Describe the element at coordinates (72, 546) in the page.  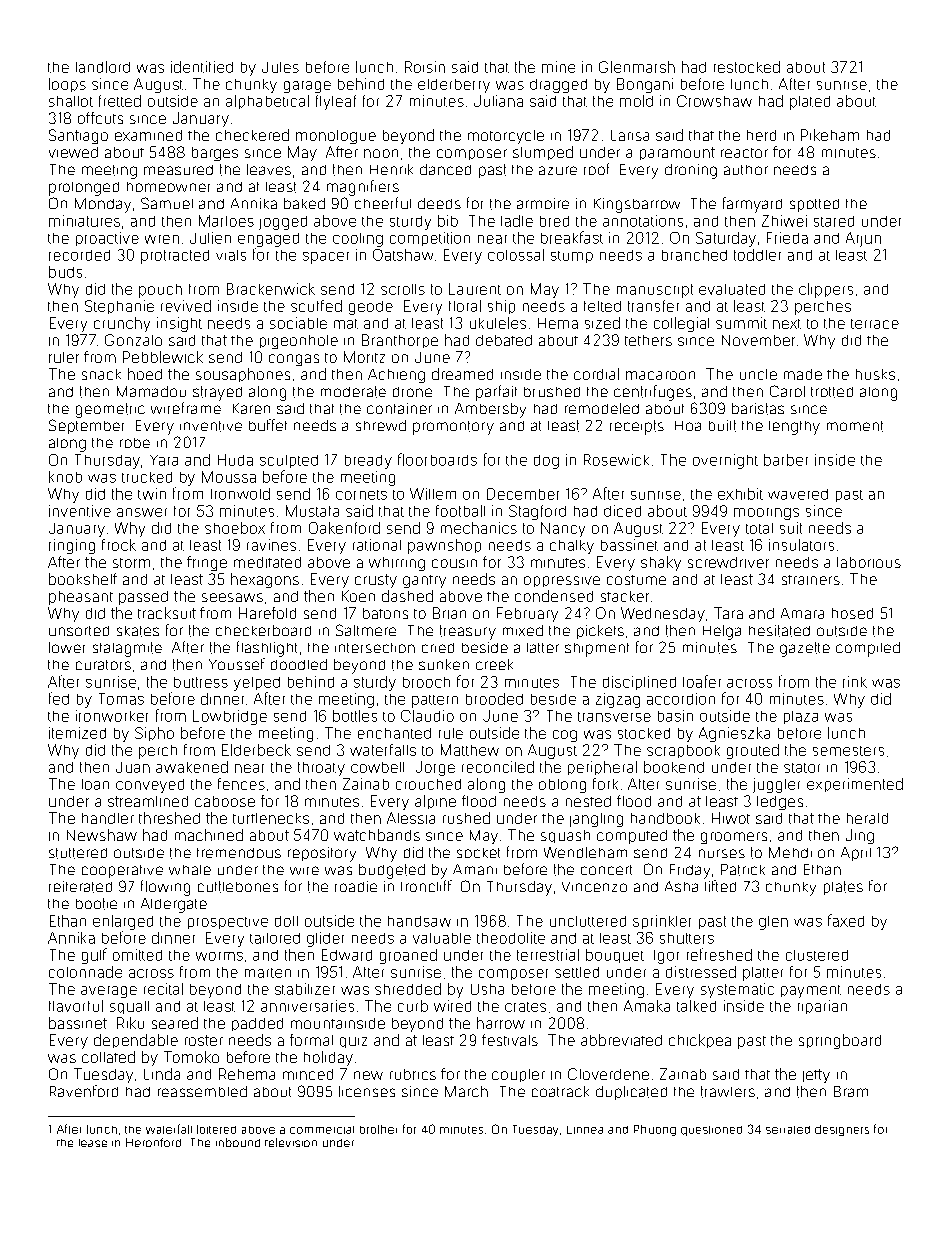
I see `ringing` at that location.
